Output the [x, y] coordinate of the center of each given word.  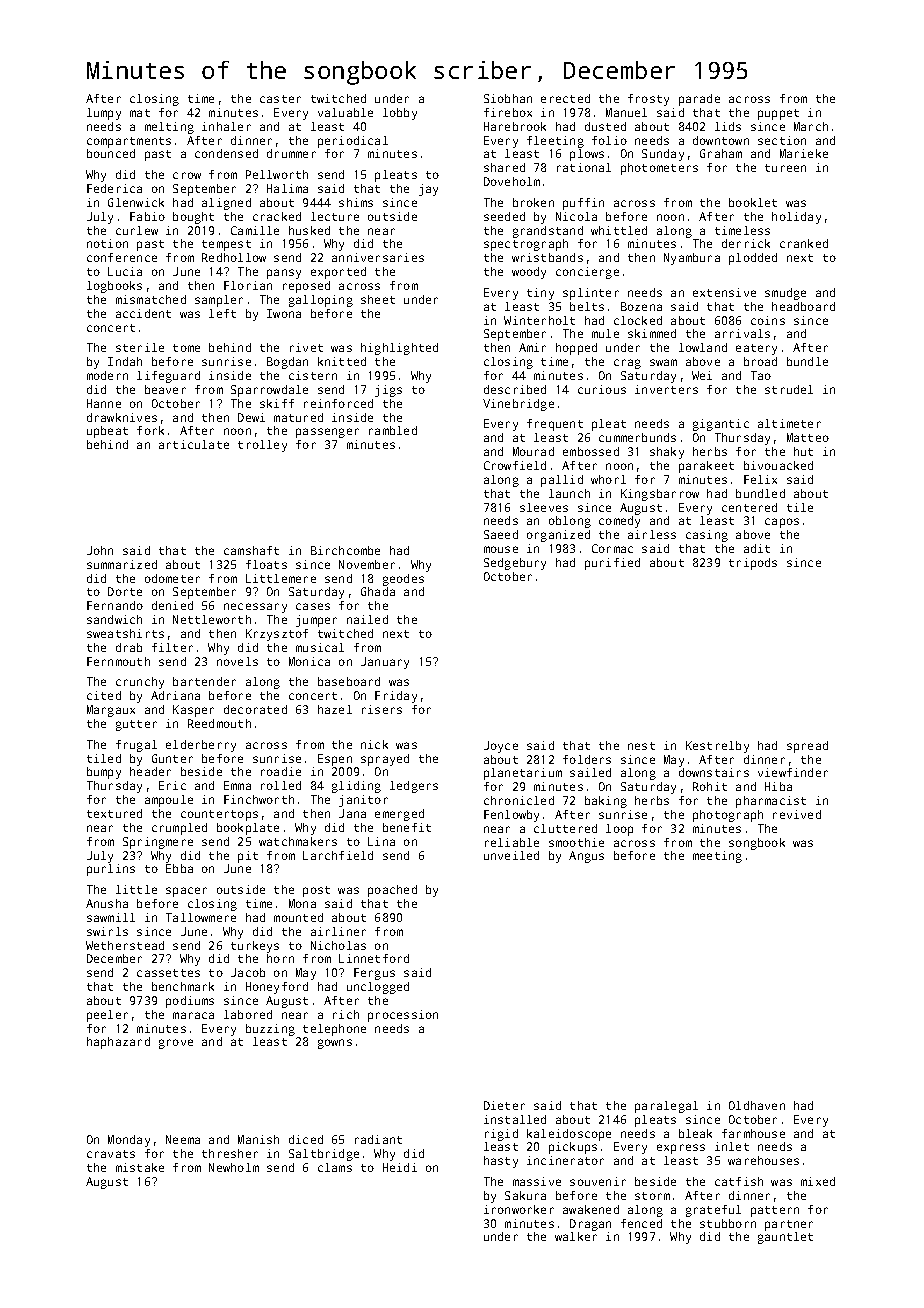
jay [428, 190]
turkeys [255, 947]
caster [280, 99]
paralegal [666, 1107]
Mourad [533, 451]
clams [335, 1167]
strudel [789, 389]
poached [392, 891]
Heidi [400, 1167]
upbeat [107, 432]
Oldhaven [757, 1105]
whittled [619, 230]
